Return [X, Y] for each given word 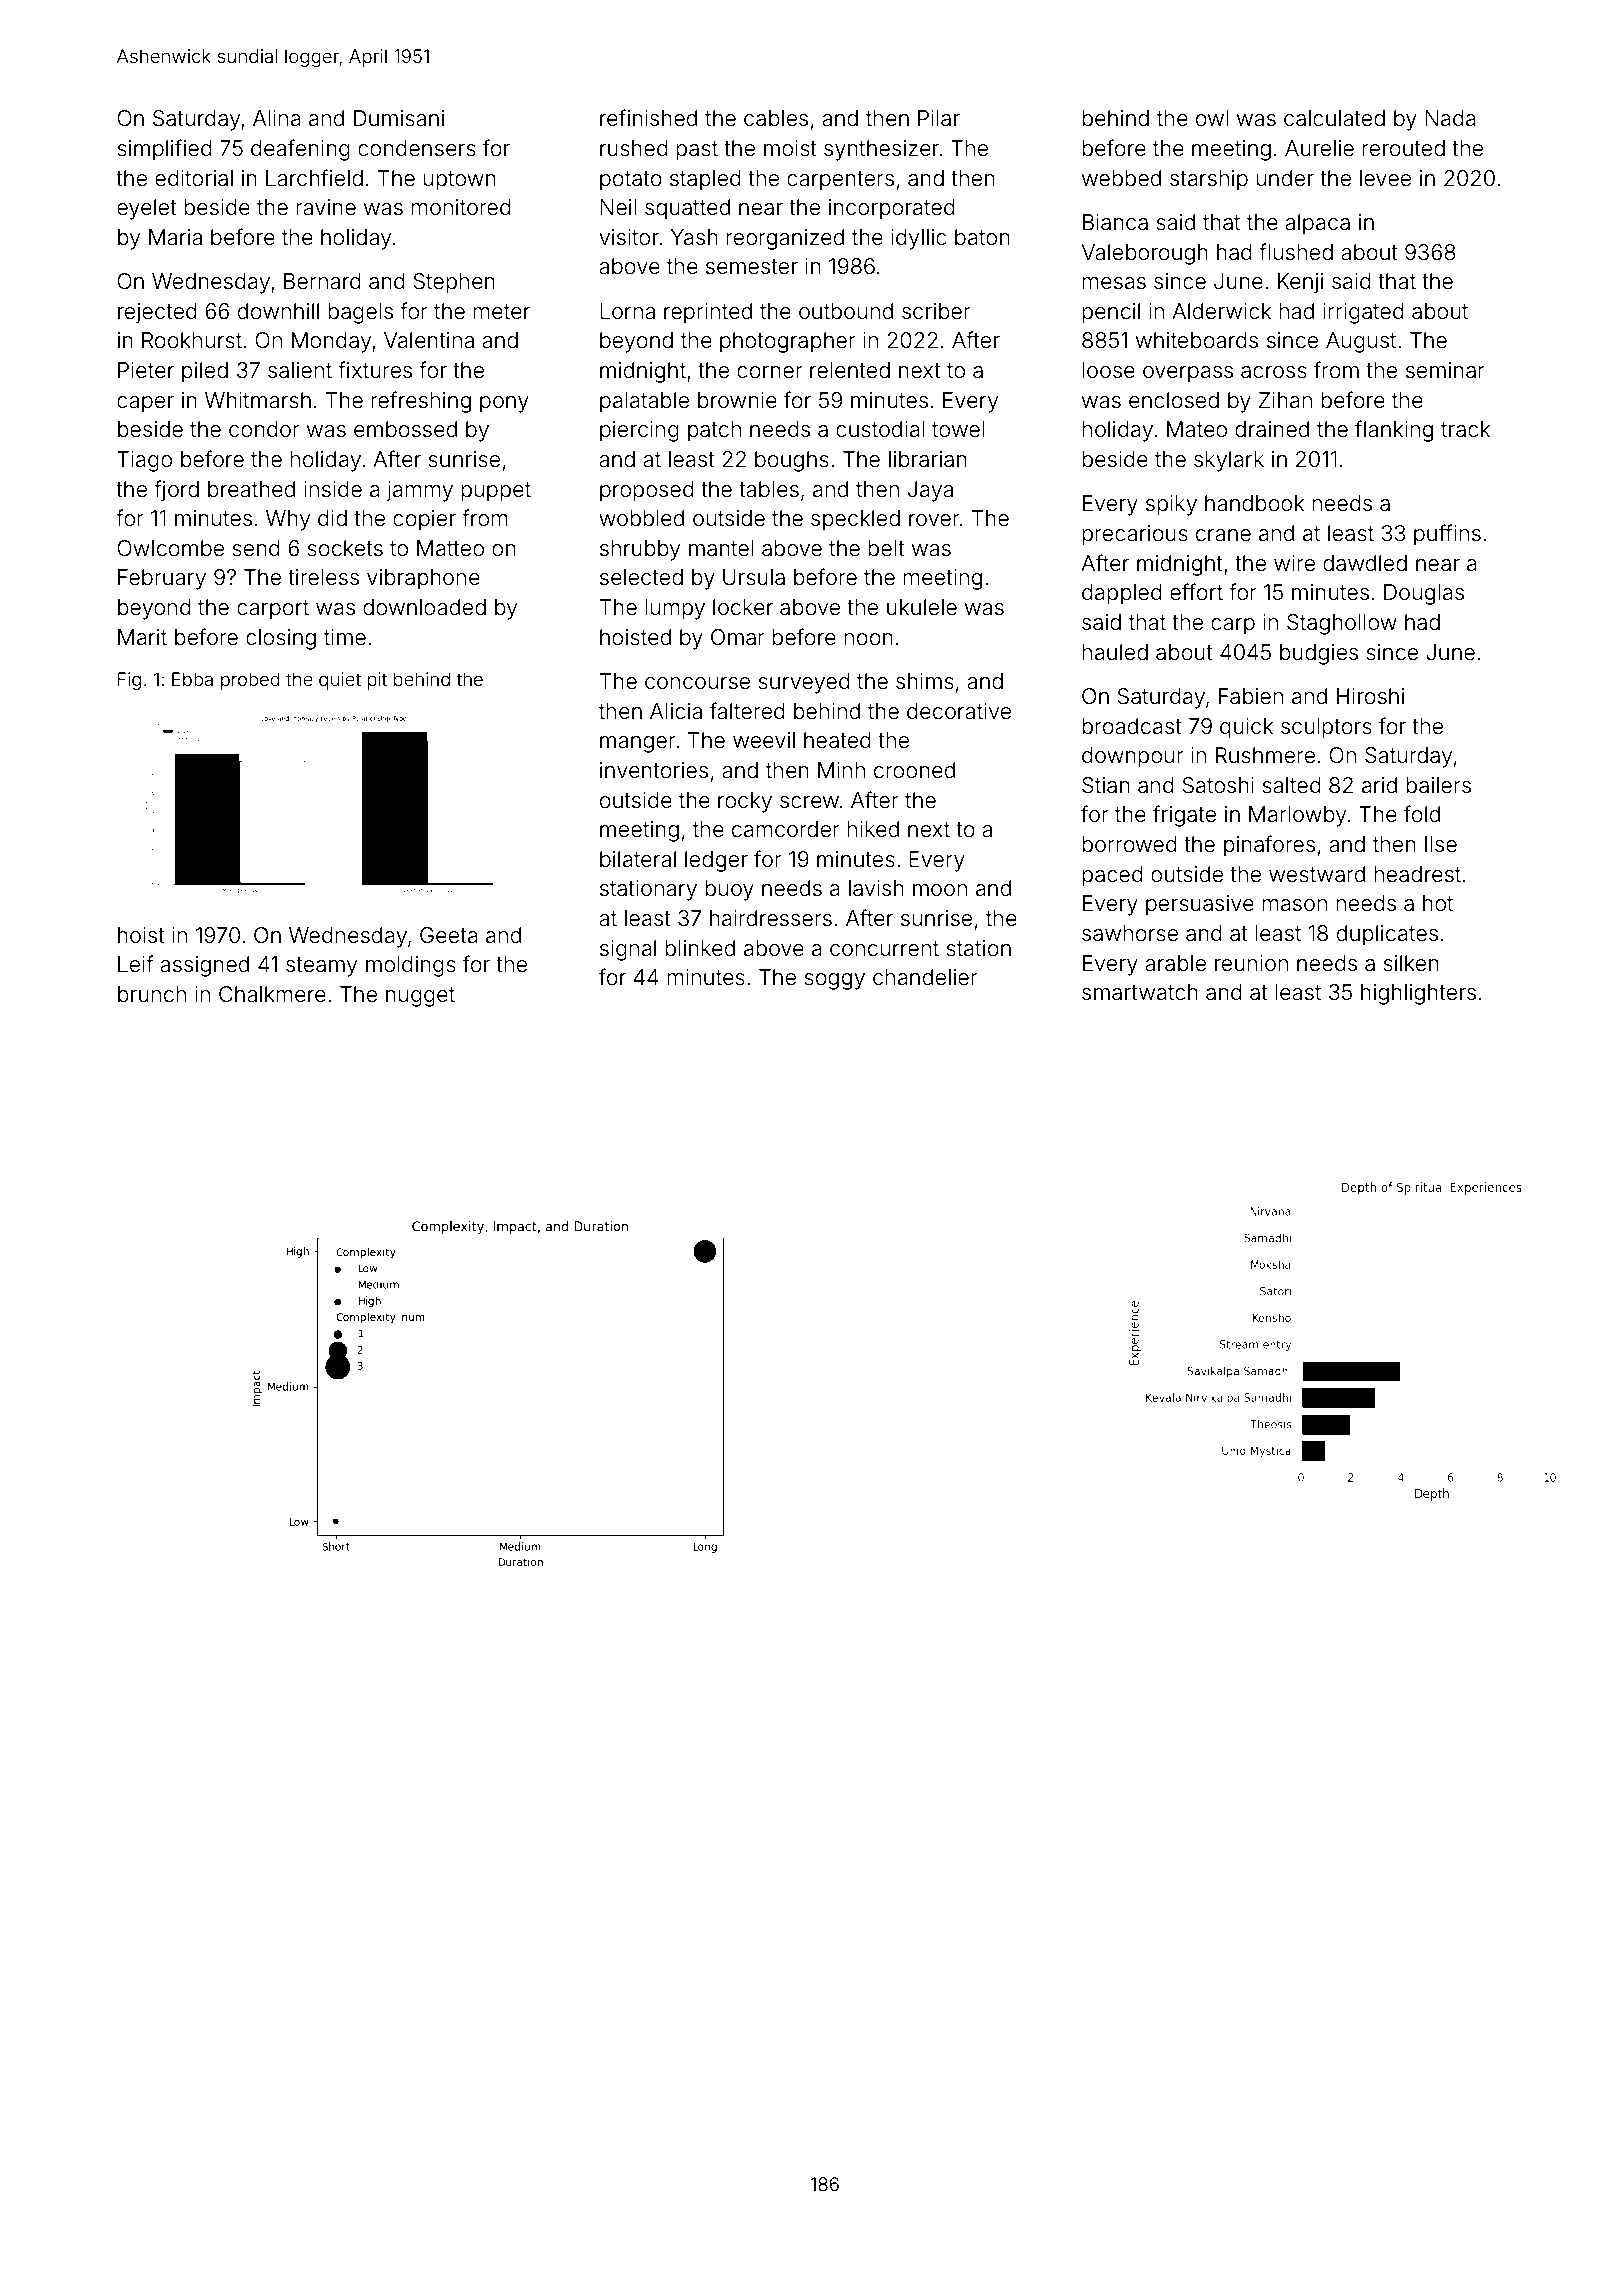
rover [934, 520]
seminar [1445, 370]
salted [1291, 785]
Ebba [192, 679]
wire [1294, 563]
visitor [629, 237]
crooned [914, 770]
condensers [417, 148]
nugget [420, 997]
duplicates [1387, 935]
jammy [419, 491]
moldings [411, 966]
